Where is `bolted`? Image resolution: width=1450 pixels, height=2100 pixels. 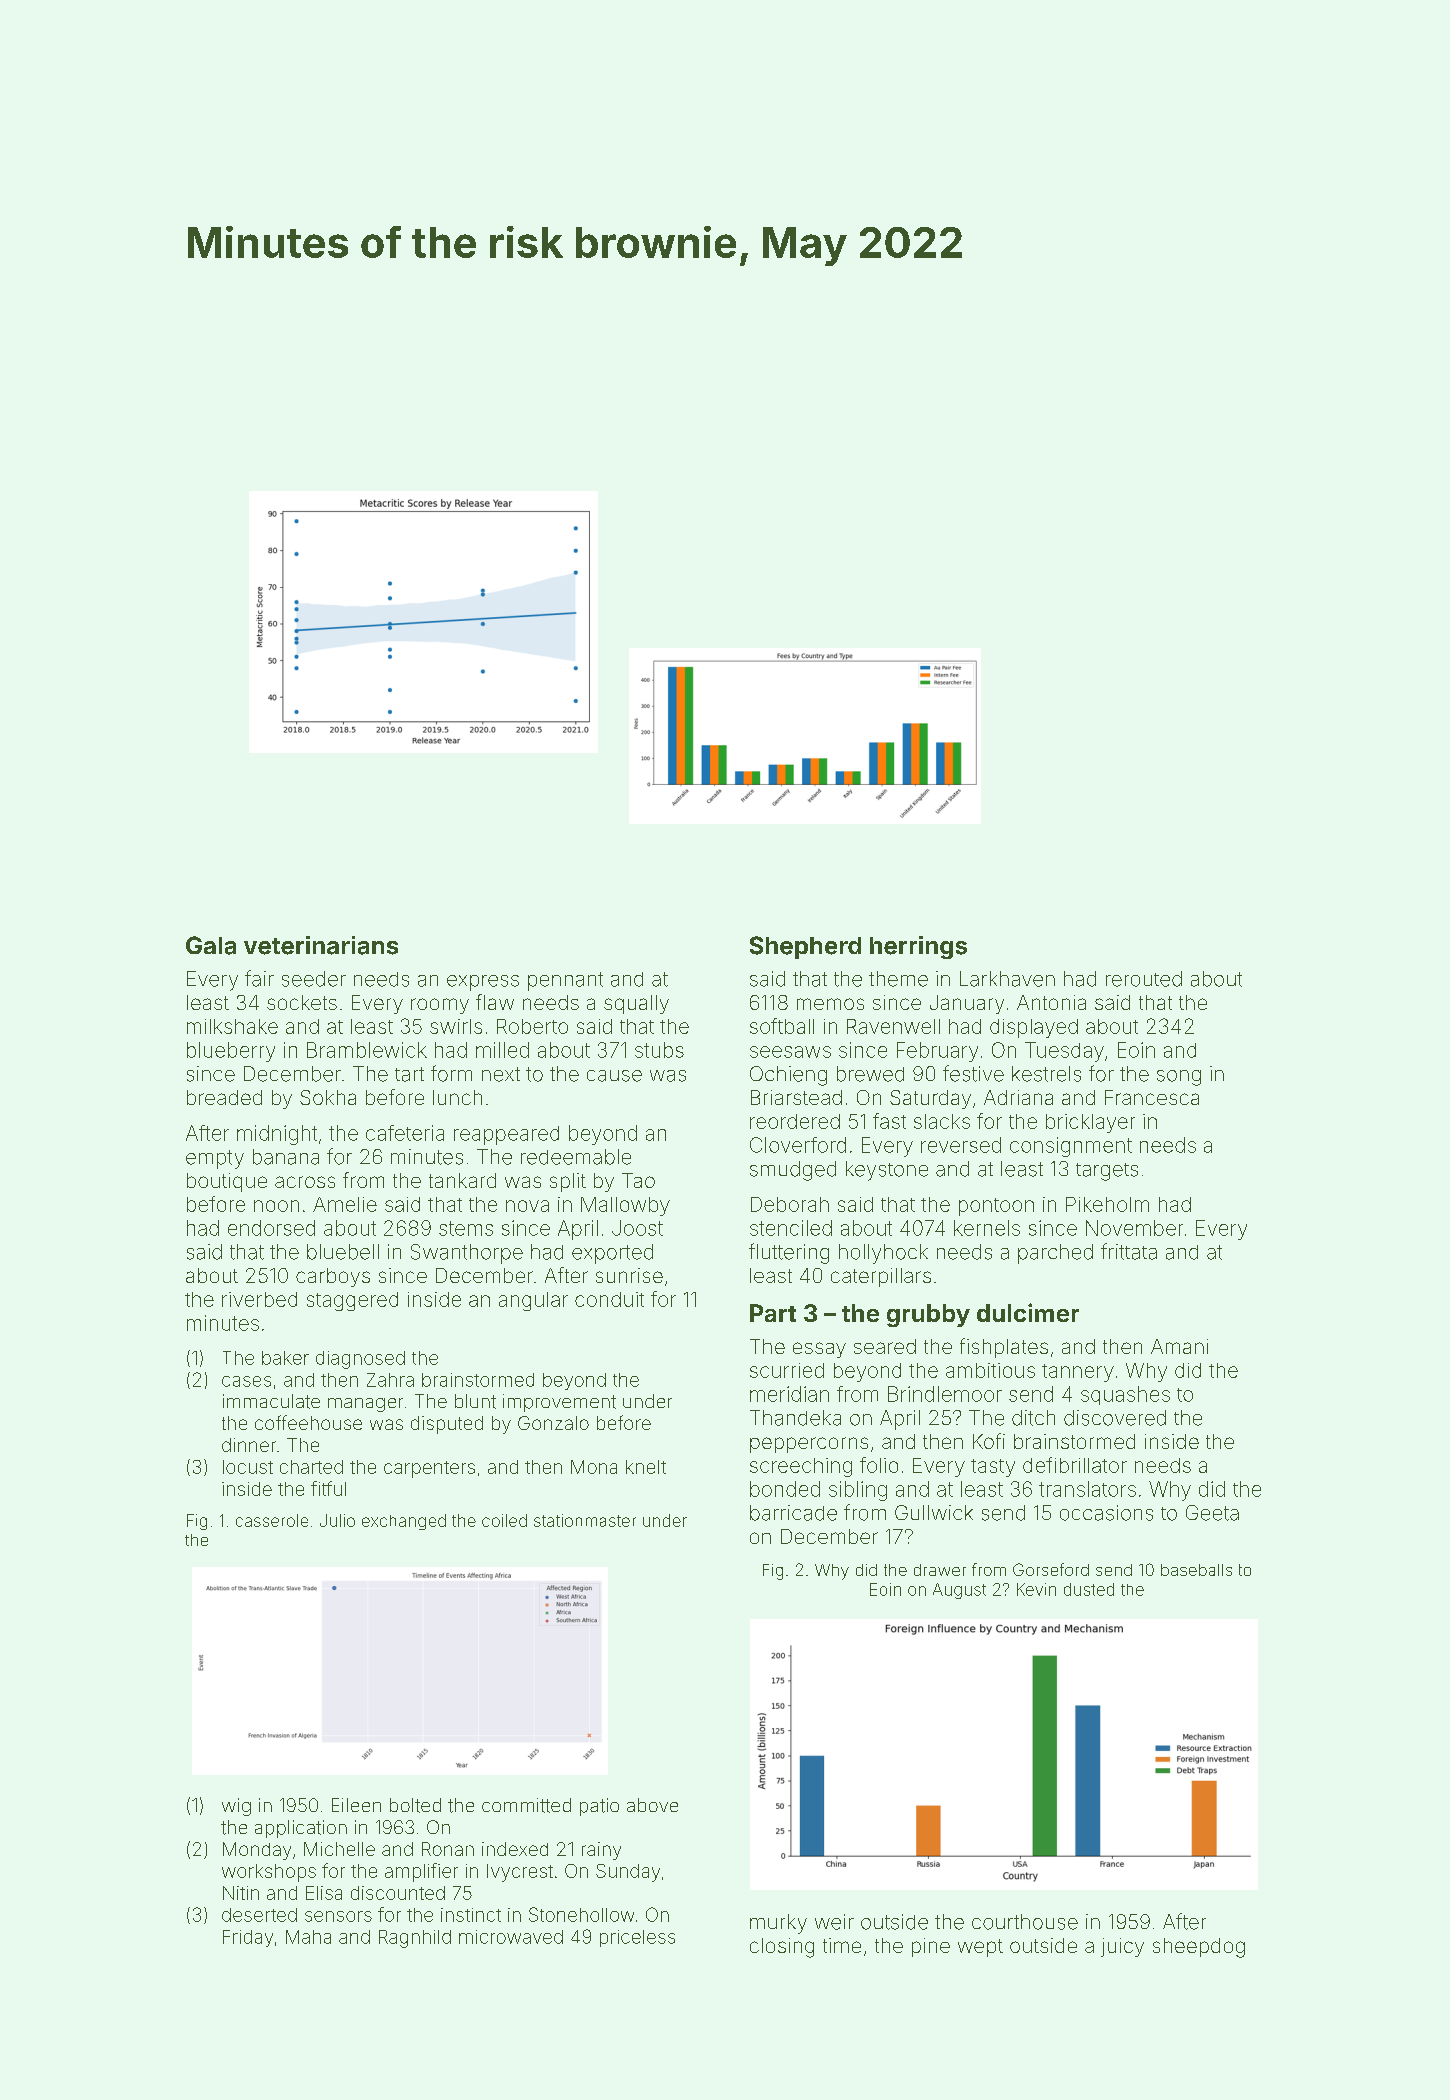
bolted is located at coordinates (415, 1805).
